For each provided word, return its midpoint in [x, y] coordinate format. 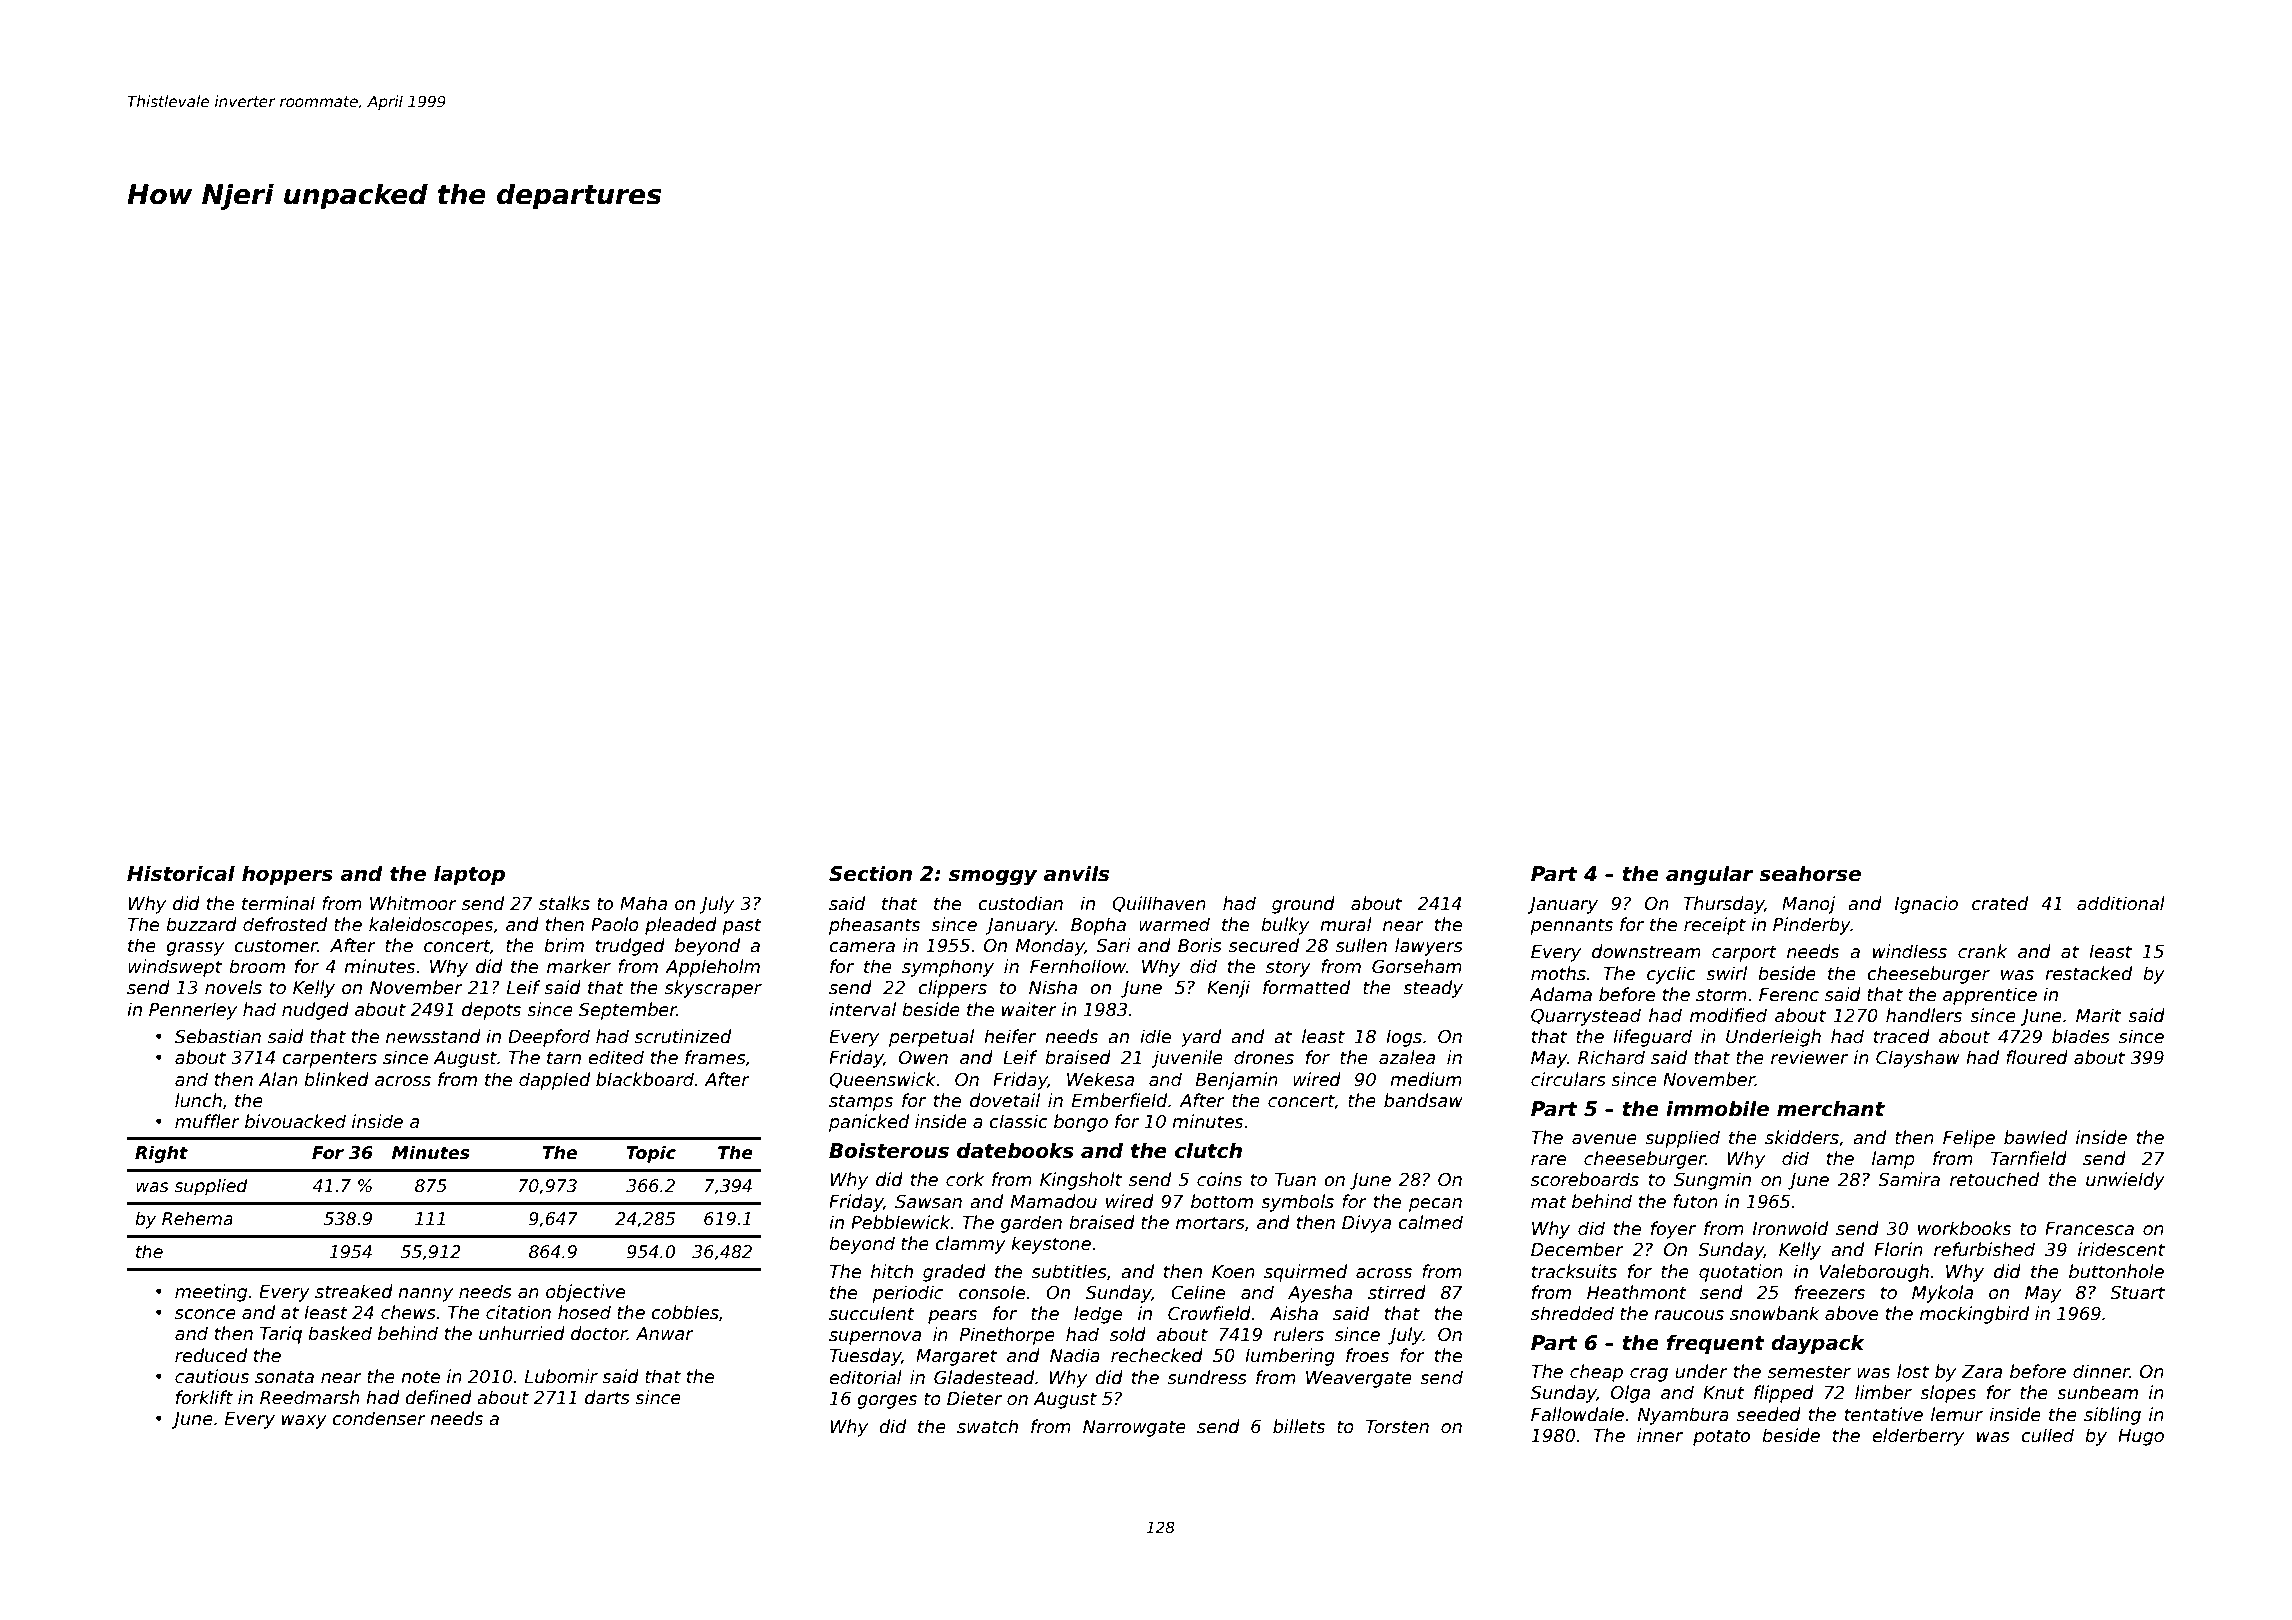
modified [1728, 1015]
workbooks [1964, 1228]
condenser [379, 1418]
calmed [1430, 1222]
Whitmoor [413, 903]
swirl [1726, 973]
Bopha [1098, 926]
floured [2037, 1057]
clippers [952, 989]
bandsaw [1423, 1100]
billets [1299, 1426]
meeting [211, 1293]
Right [161, 1154]
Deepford [549, 1038]
